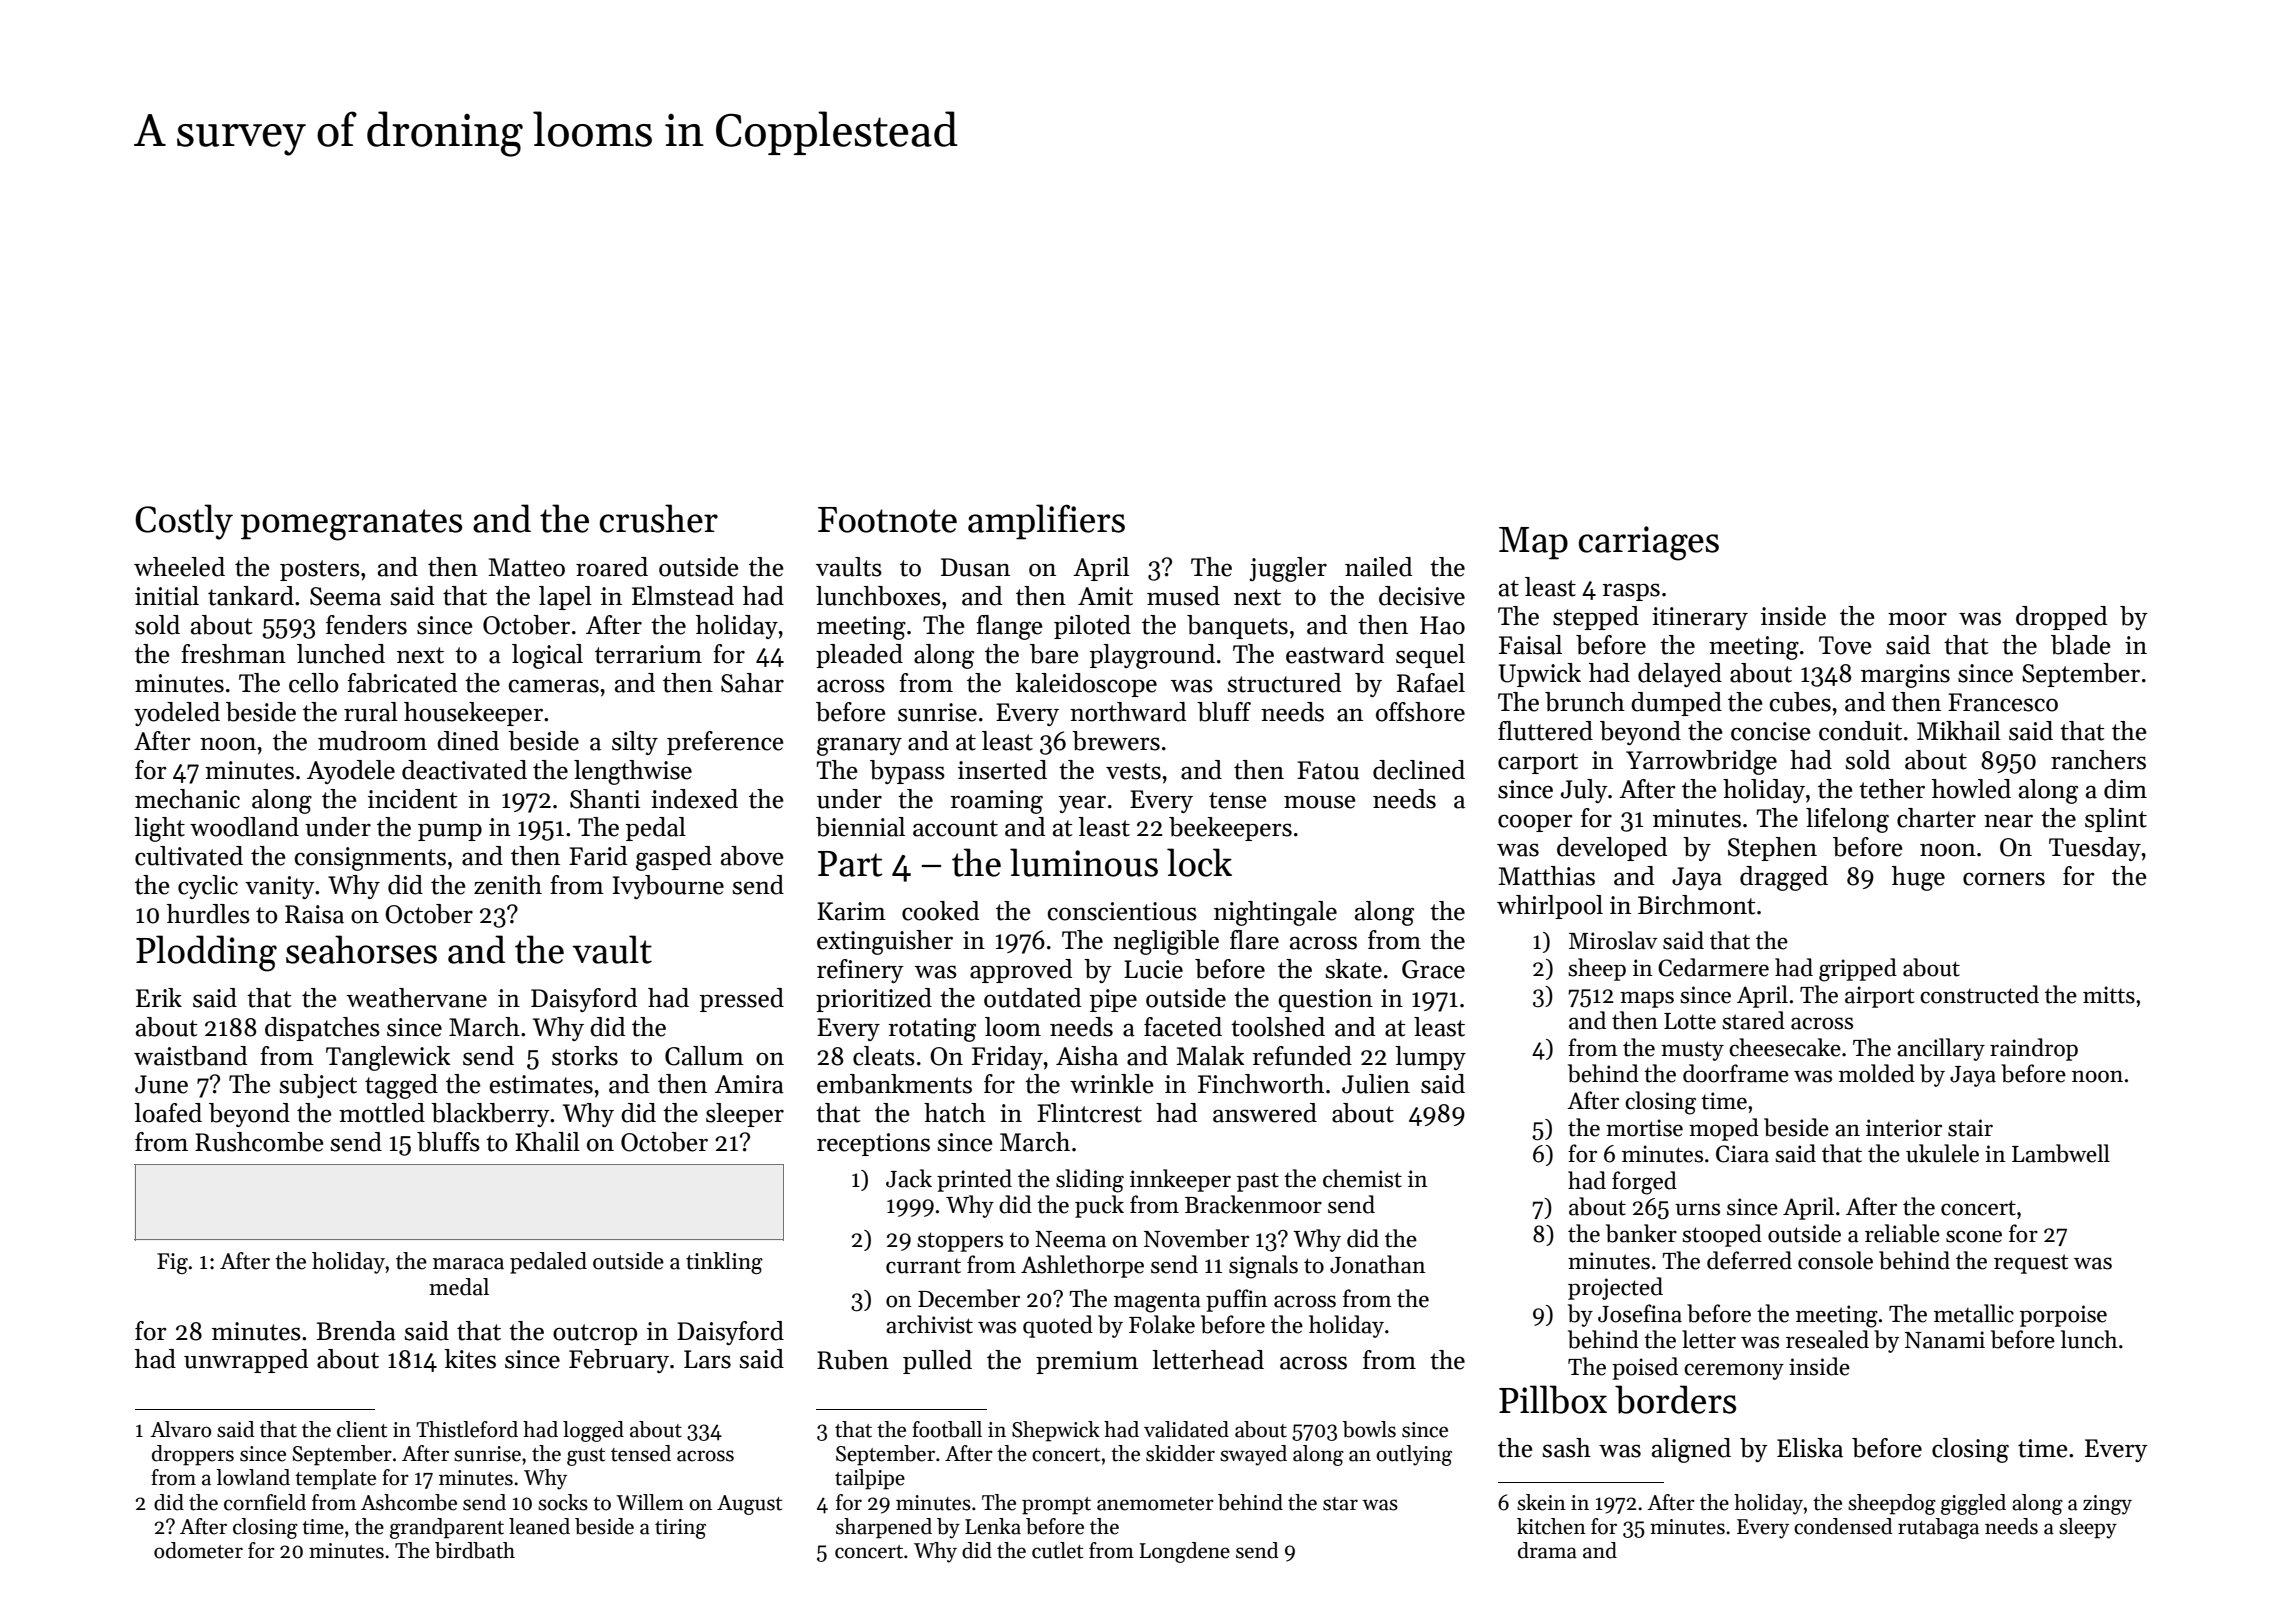 The height and width of the image is (1614, 2282). I want to click on validated, so click(1186, 1429).
